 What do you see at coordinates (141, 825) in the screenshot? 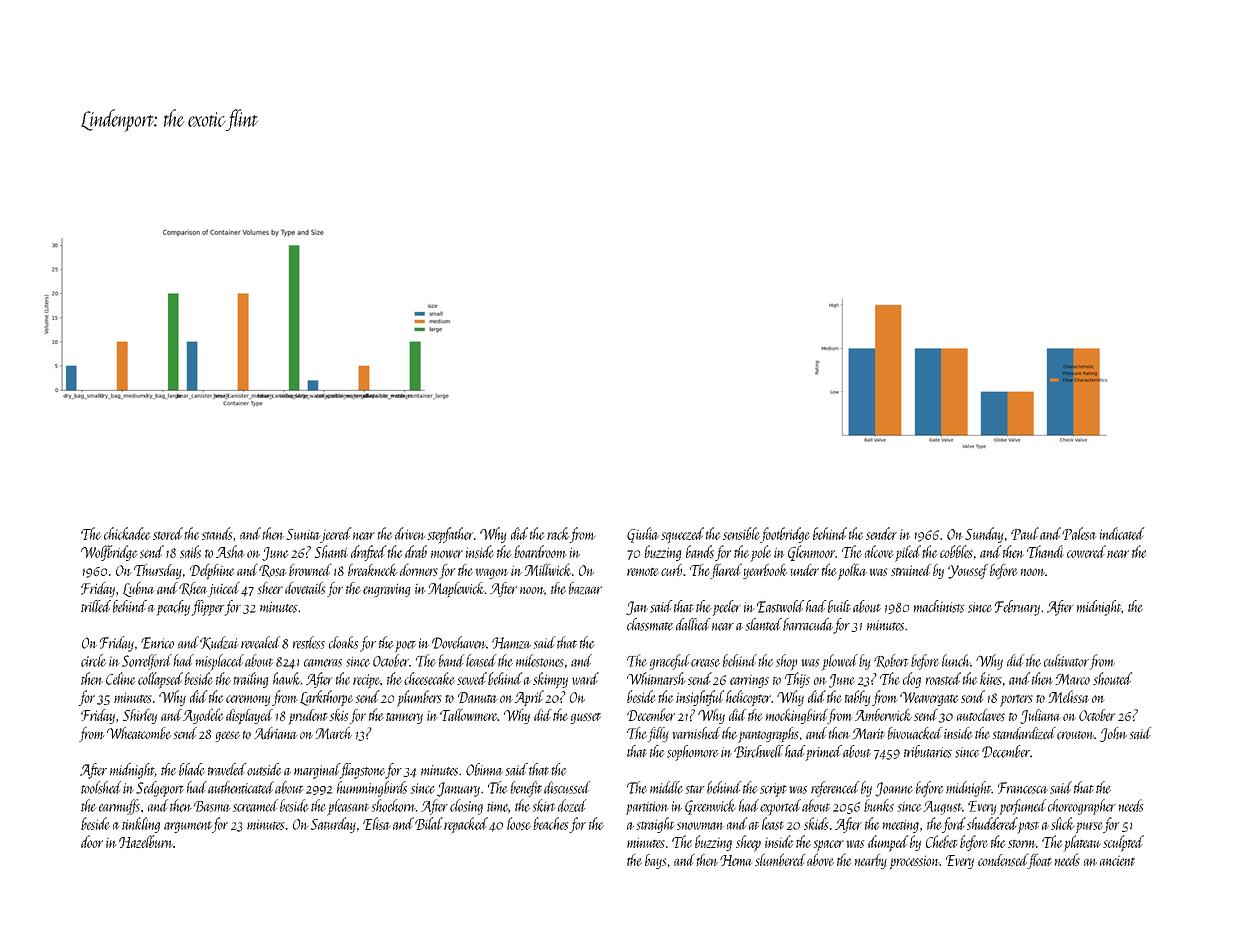
I see `tinkling` at bounding box center [141, 825].
